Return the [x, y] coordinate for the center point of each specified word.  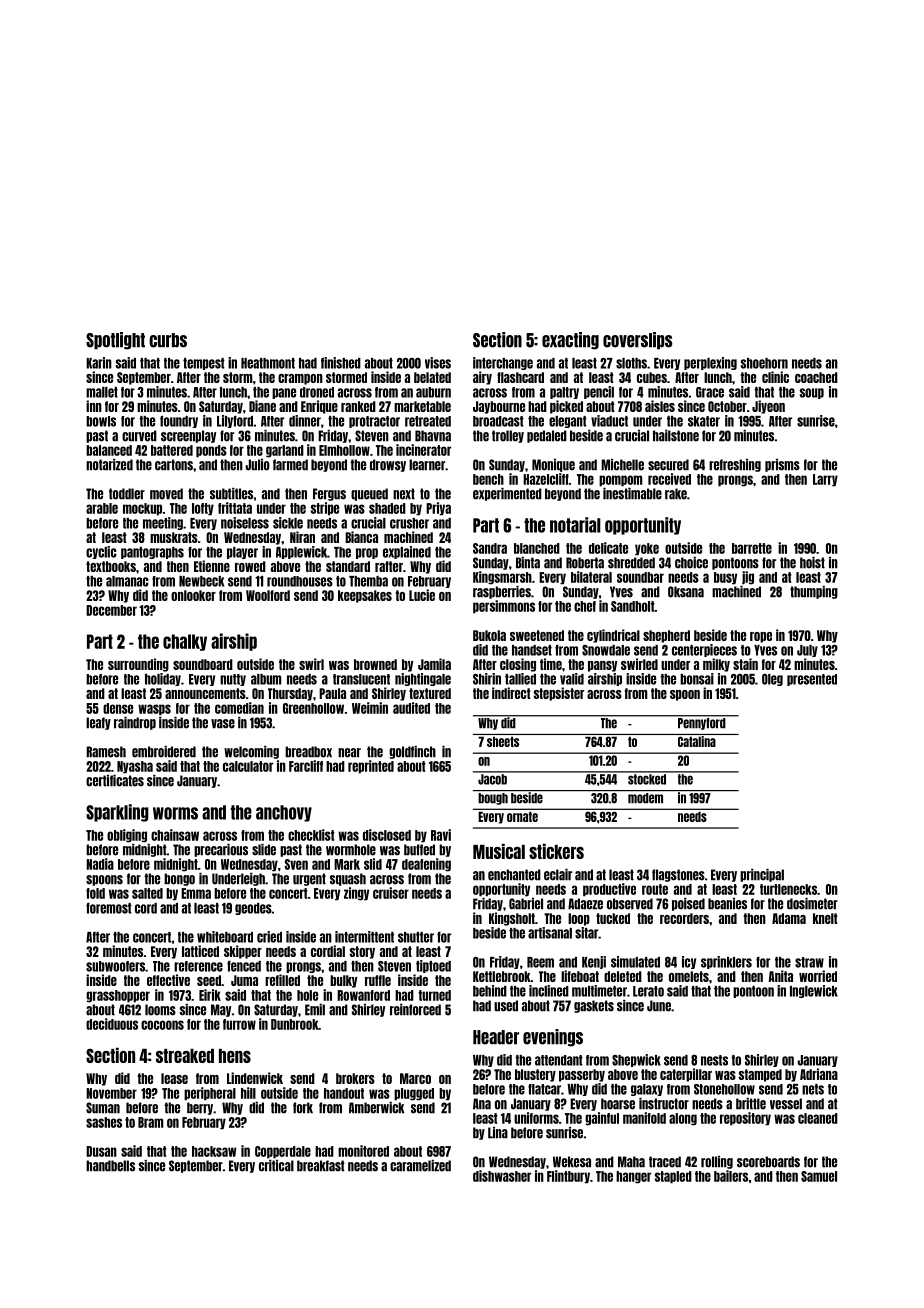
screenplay [188, 436]
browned [375, 664]
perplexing [710, 363]
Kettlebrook [502, 976]
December [111, 610]
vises [438, 363]
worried [818, 976]
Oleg [772, 680]
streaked [185, 1056]
